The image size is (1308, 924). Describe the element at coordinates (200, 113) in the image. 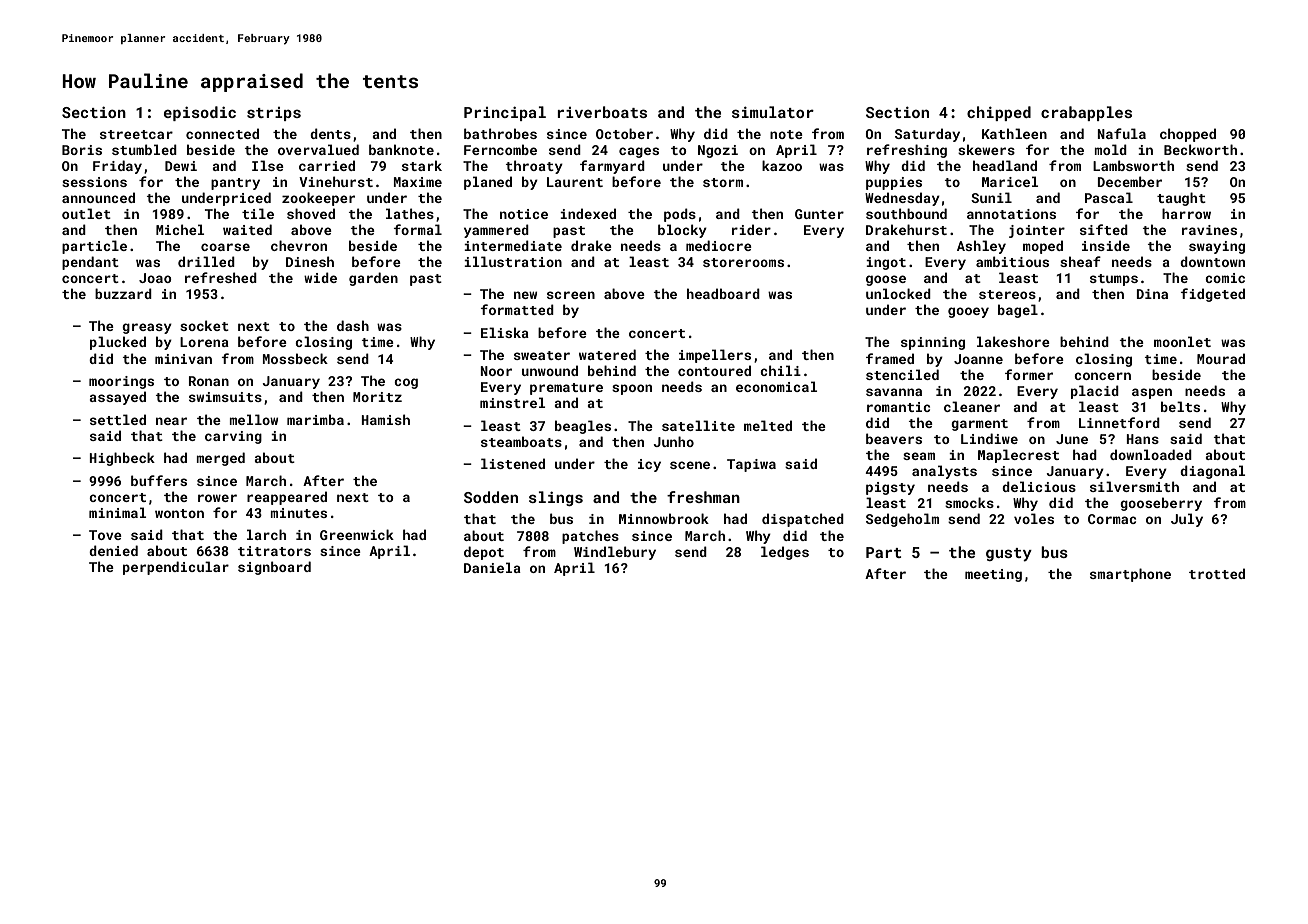

I see `episodic` at that location.
